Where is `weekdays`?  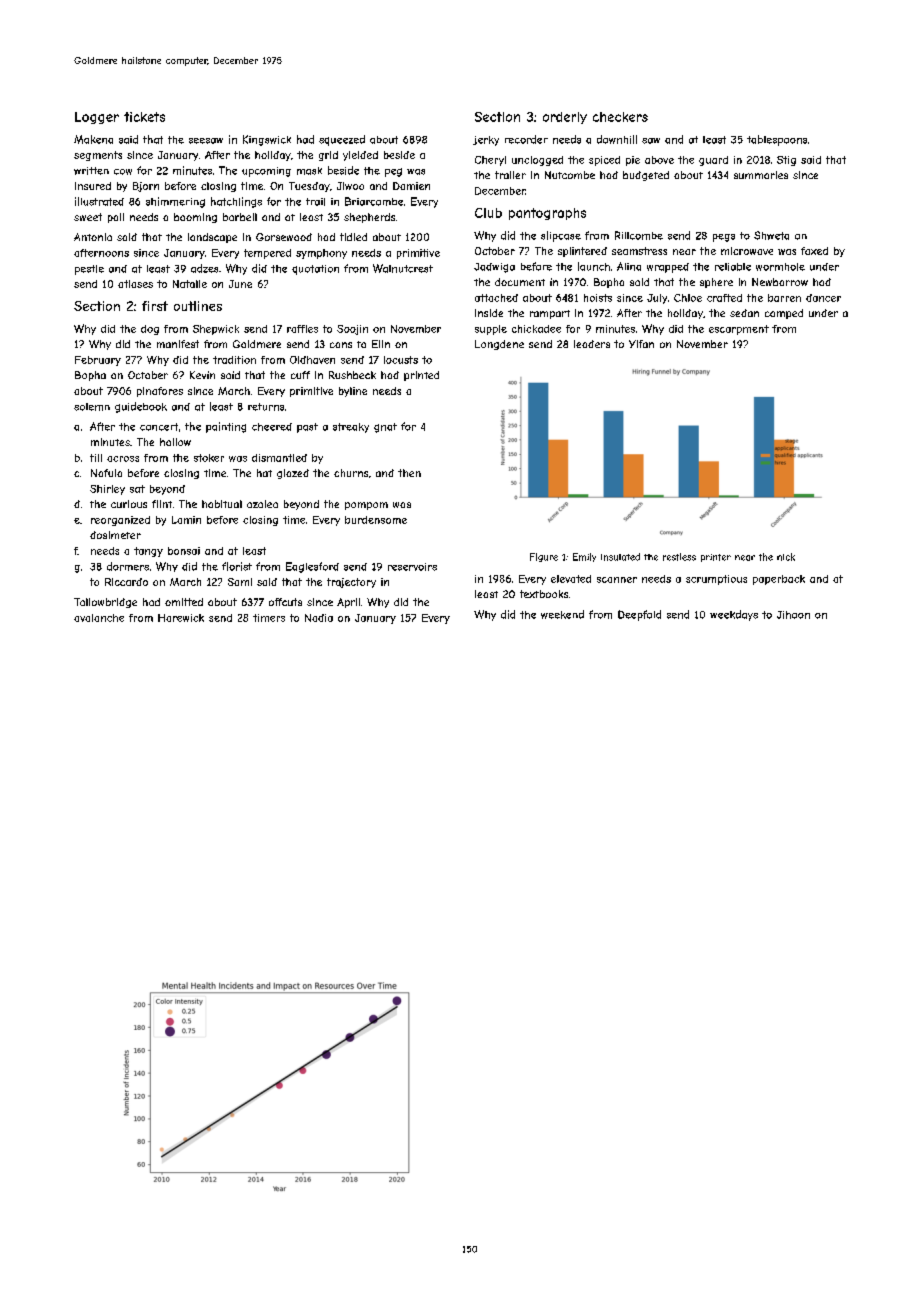 weekdays is located at coordinates (734, 615).
